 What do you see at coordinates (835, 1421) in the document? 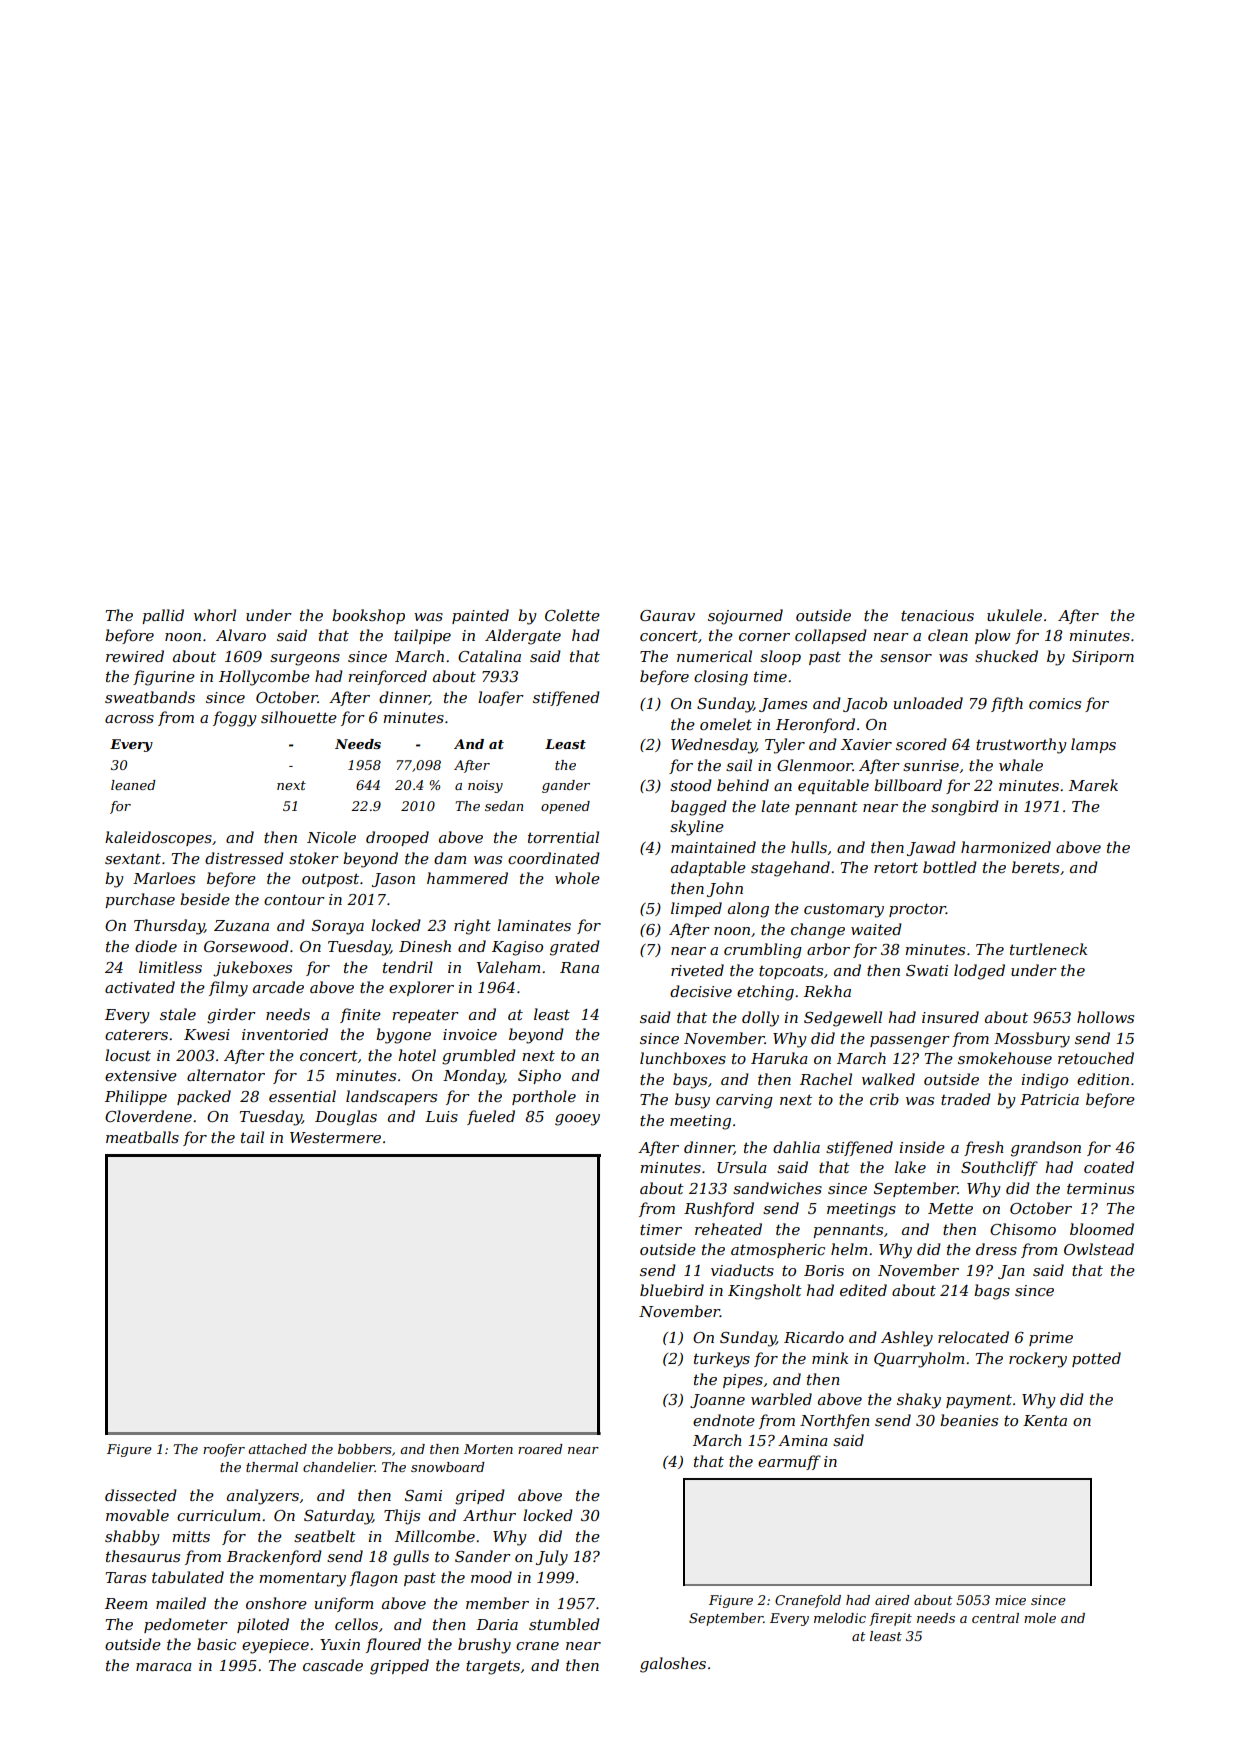
I see `Northfen` at bounding box center [835, 1421].
